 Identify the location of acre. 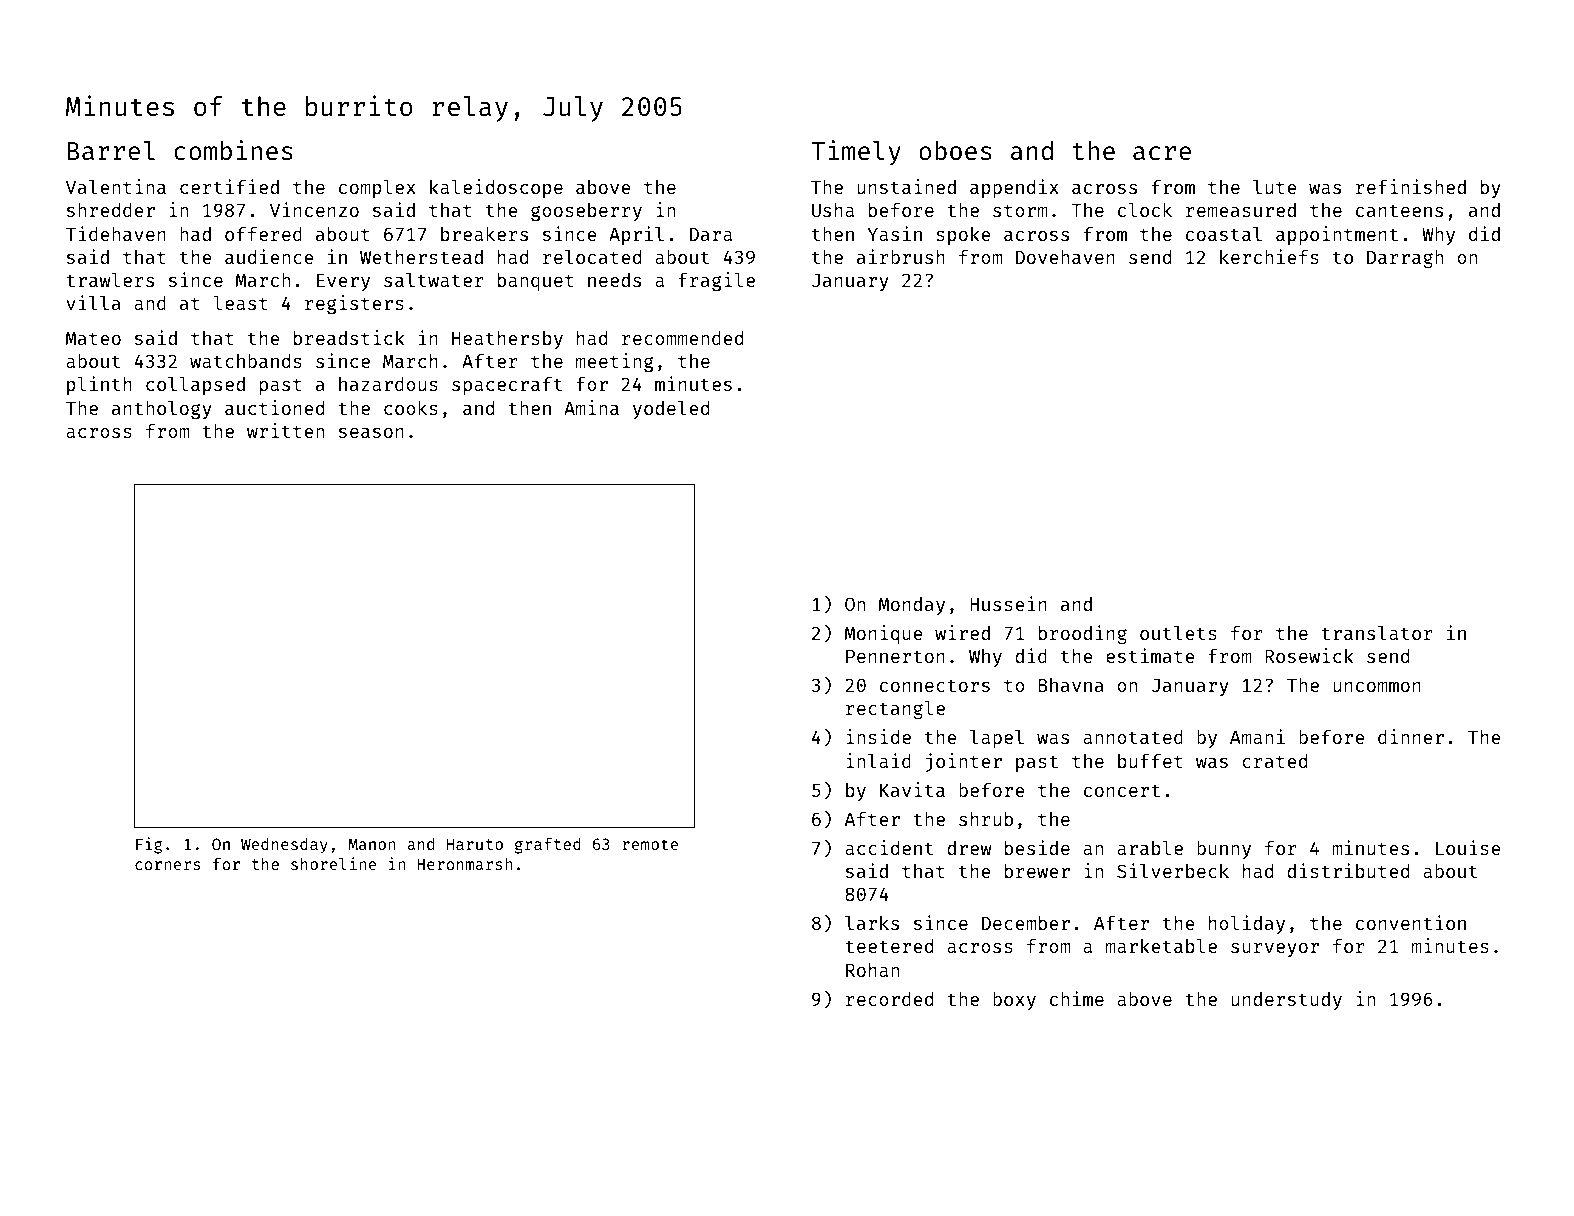
(1162, 153).
